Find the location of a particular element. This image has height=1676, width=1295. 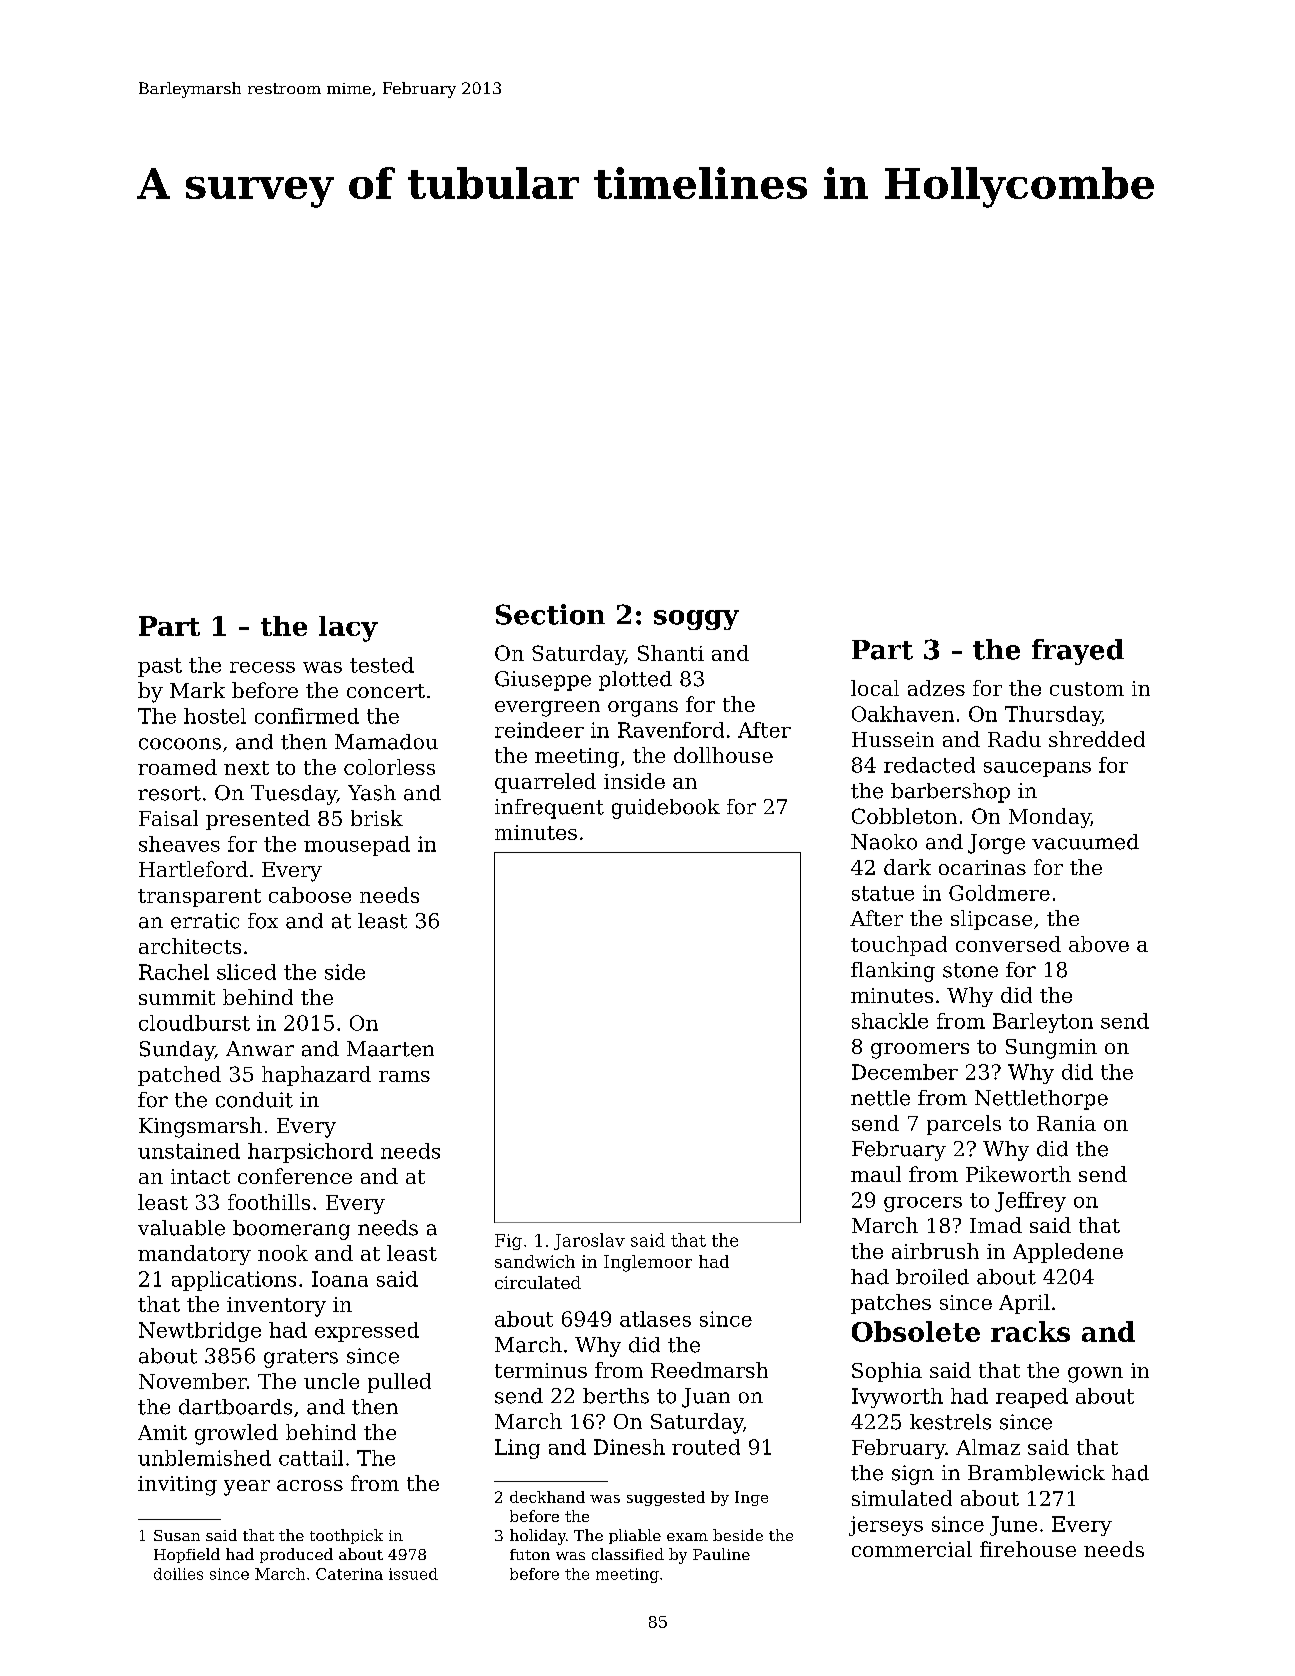

Newtbridge is located at coordinates (200, 1332).
